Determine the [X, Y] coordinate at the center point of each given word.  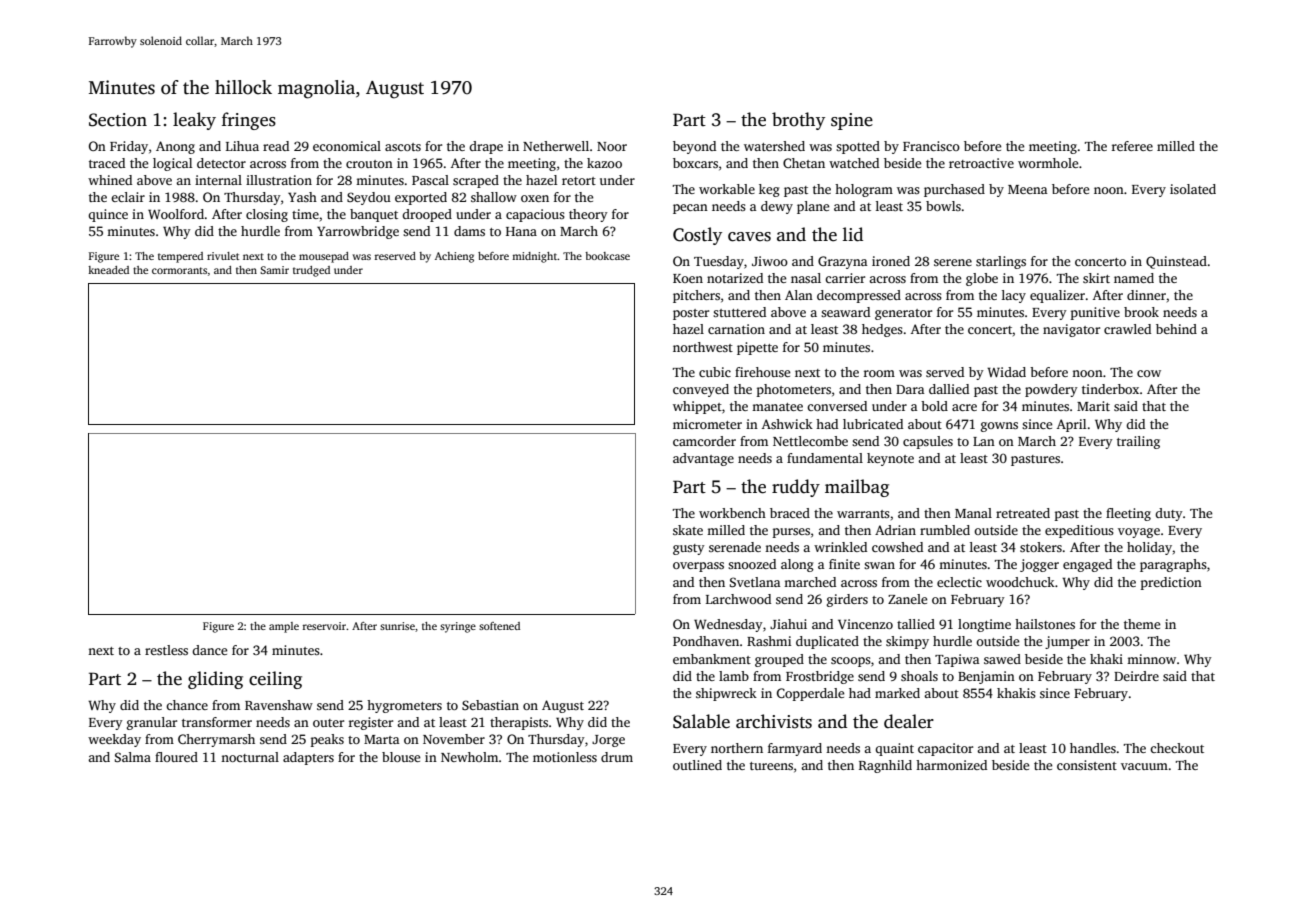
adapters [308, 758]
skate [688, 530]
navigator [1071, 330]
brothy [798, 121]
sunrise [397, 626]
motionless [565, 757]
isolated [1193, 189]
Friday [129, 147]
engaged [1087, 565]
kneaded [108, 270]
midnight [535, 257]
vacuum [1144, 766]
